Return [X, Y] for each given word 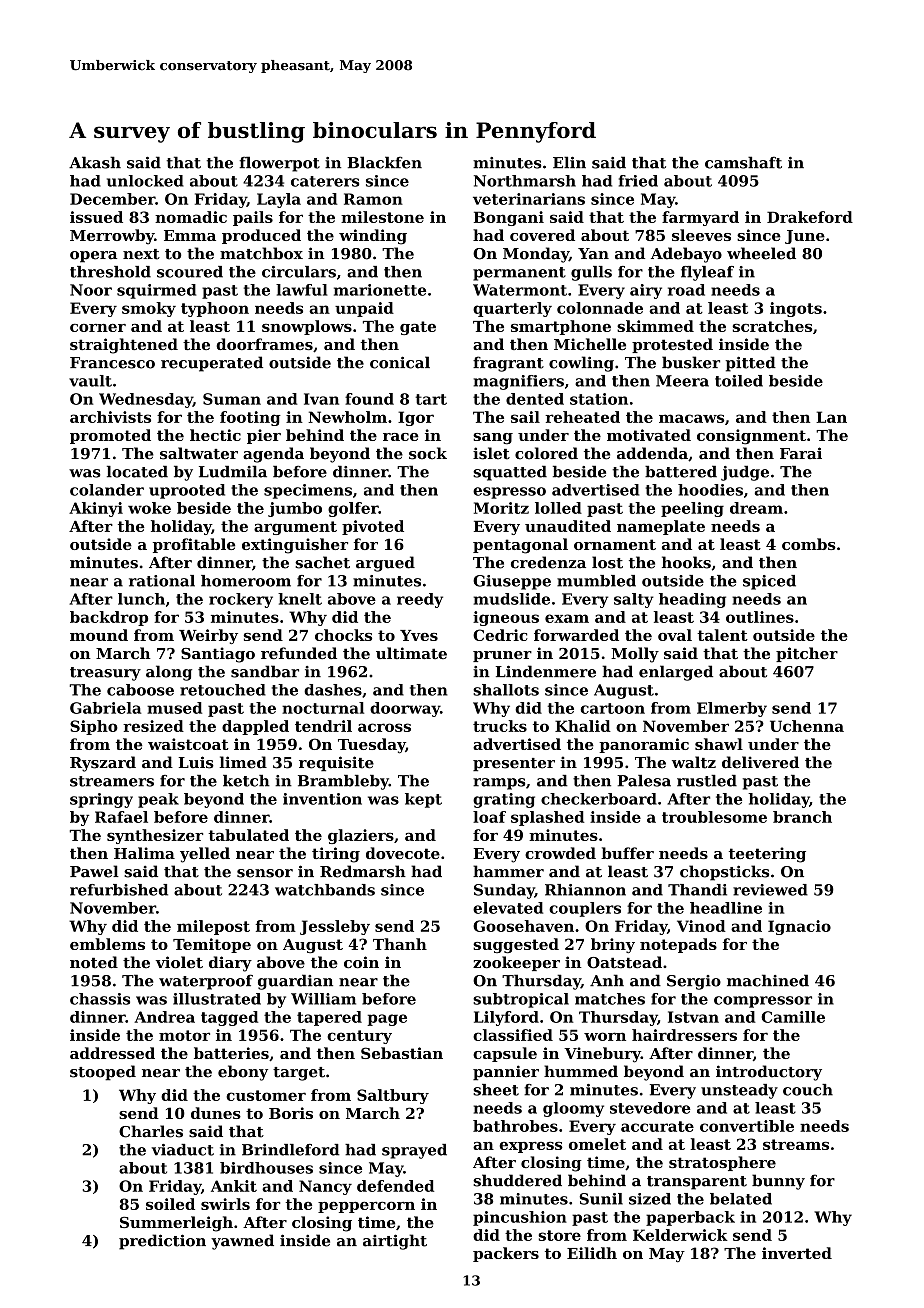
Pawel [94, 871]
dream [756, 508]
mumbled [596, 581]
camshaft [743, 162]
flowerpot [279, 164]
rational [162, 581]
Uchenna [807, 726]
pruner [502, 656]
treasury [105, 674]
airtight [395, 1242]
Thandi [697, 890]
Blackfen [384, 162]
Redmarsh [363, 871]
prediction [162, 1242]
